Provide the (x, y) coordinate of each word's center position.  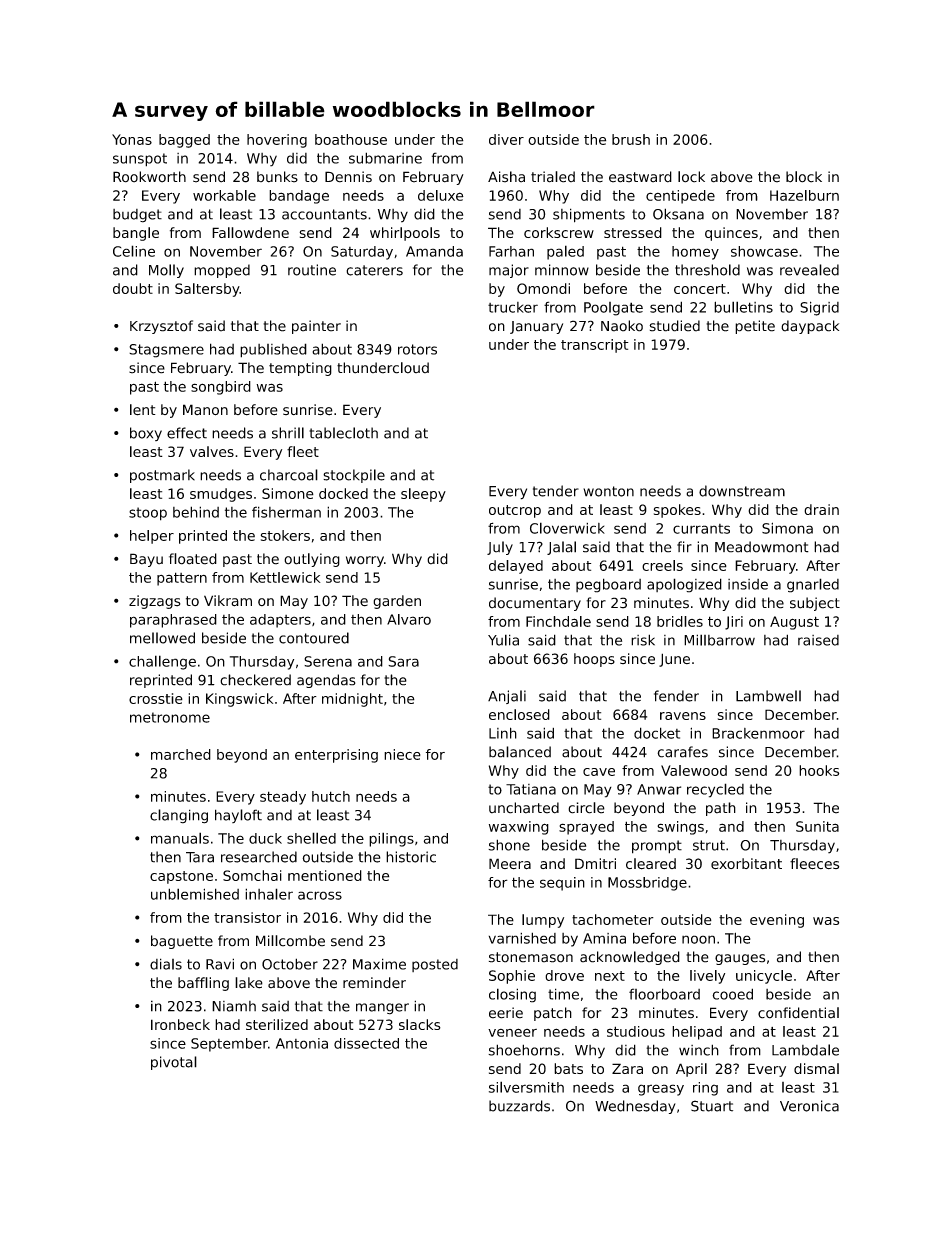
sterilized (277, 1024)
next (610, 976)
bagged (184, 141)
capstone (181, 877)
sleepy (423, 495)
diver (506, 139)
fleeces (814, 864)
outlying (312, 560)
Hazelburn (804, 195)
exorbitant (746, 864)
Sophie (512, 977)
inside (748, 584)
